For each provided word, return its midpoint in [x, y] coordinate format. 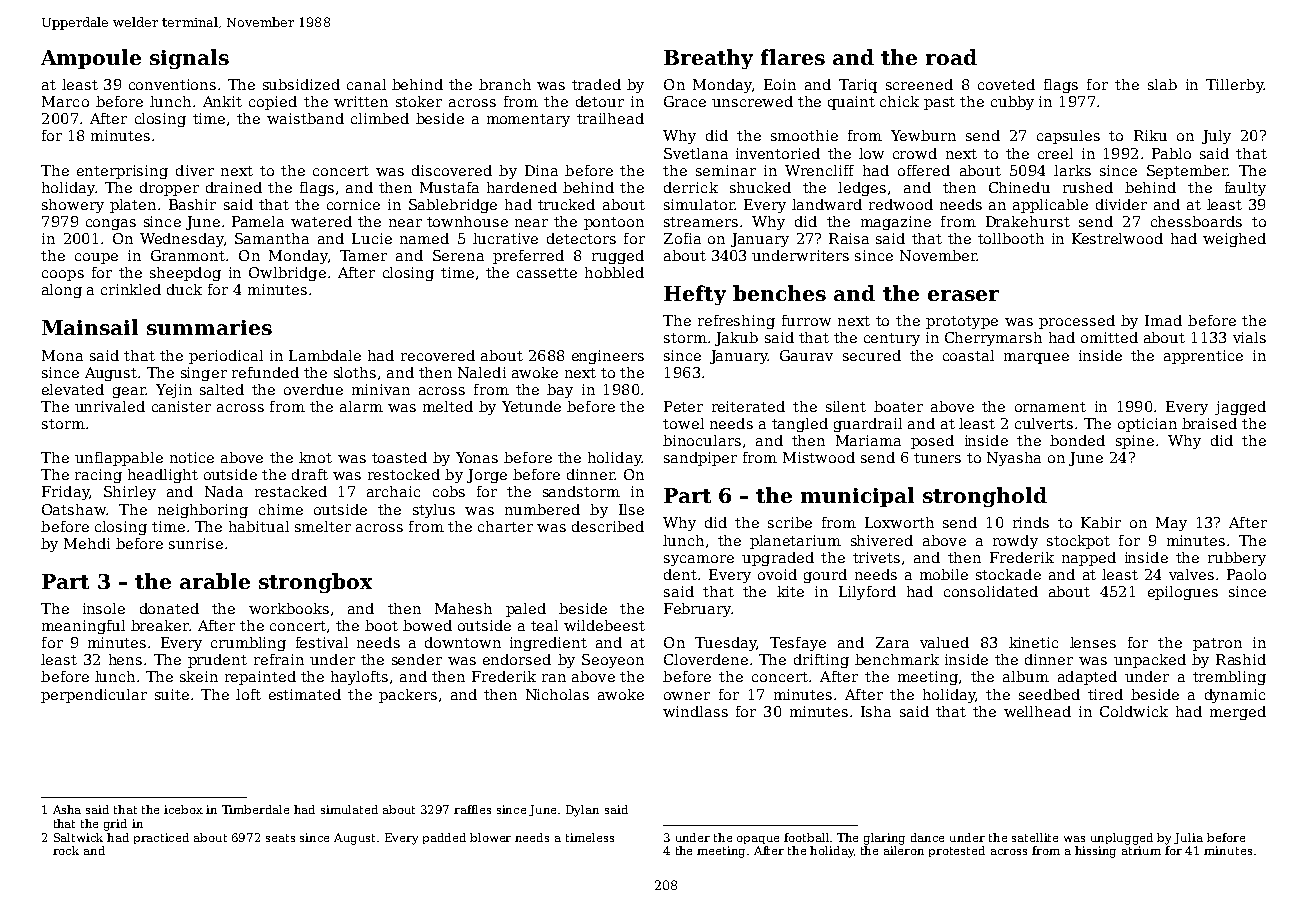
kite [790, 591]
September [1187, 172]
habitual [259, 526]
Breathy [708, 59]
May [1171, 524]
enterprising [122, 172]
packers [408, 696]
